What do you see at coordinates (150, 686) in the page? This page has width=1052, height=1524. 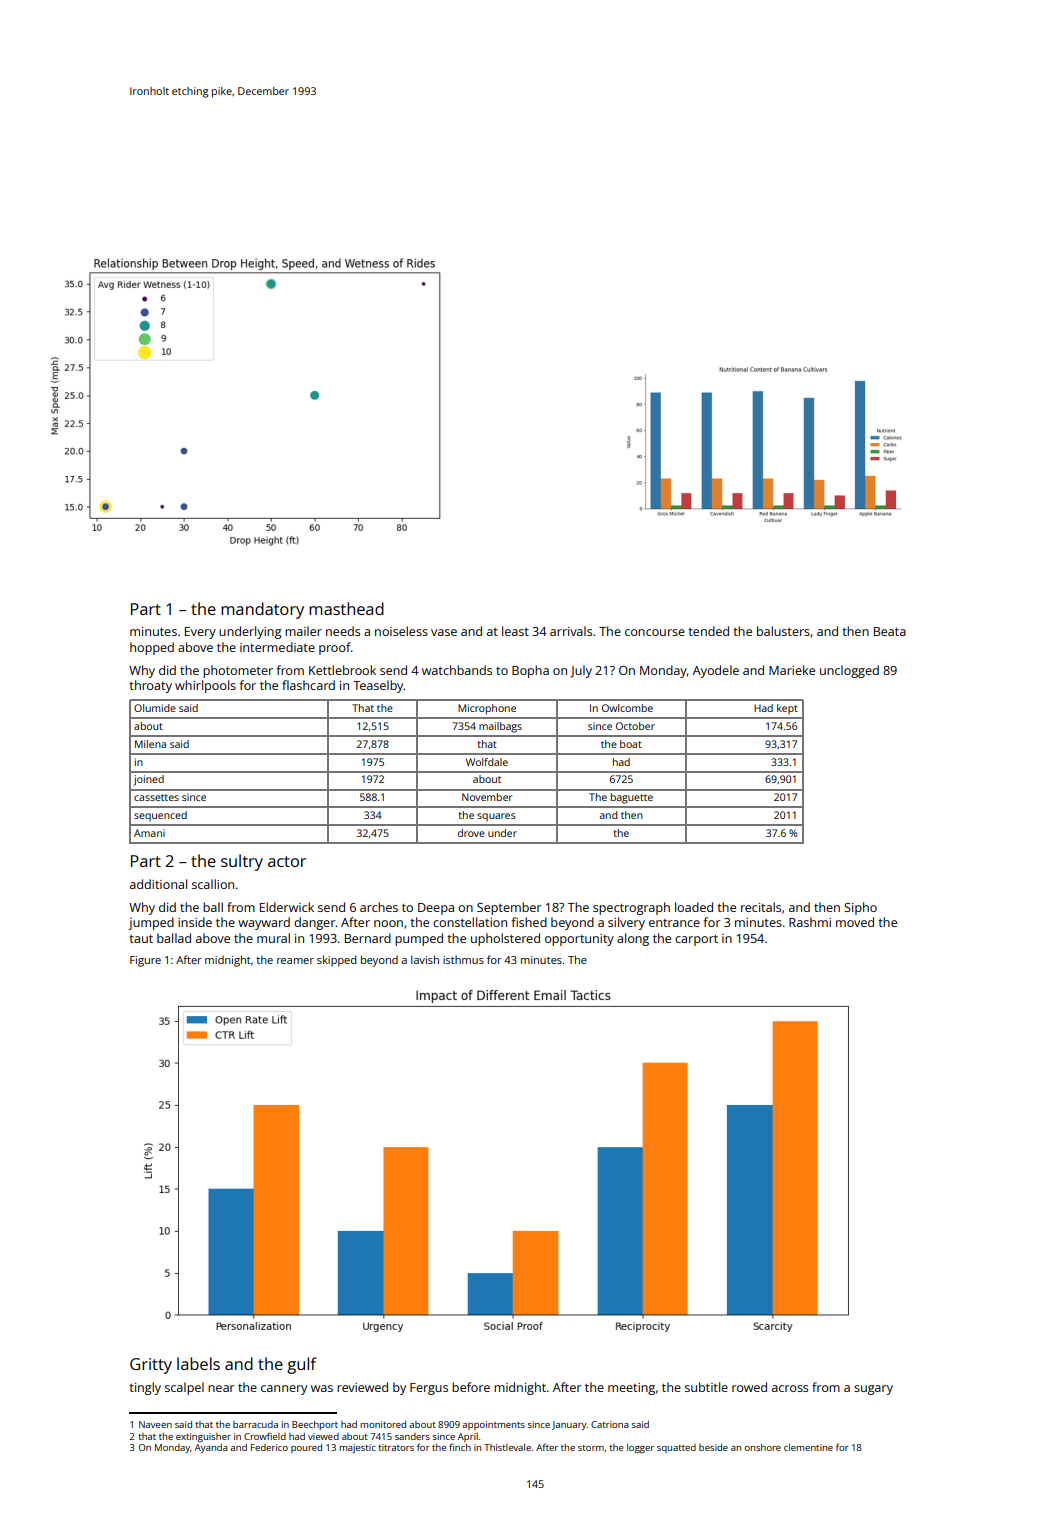 I see `throaty` at bounding box center [150, 686].
